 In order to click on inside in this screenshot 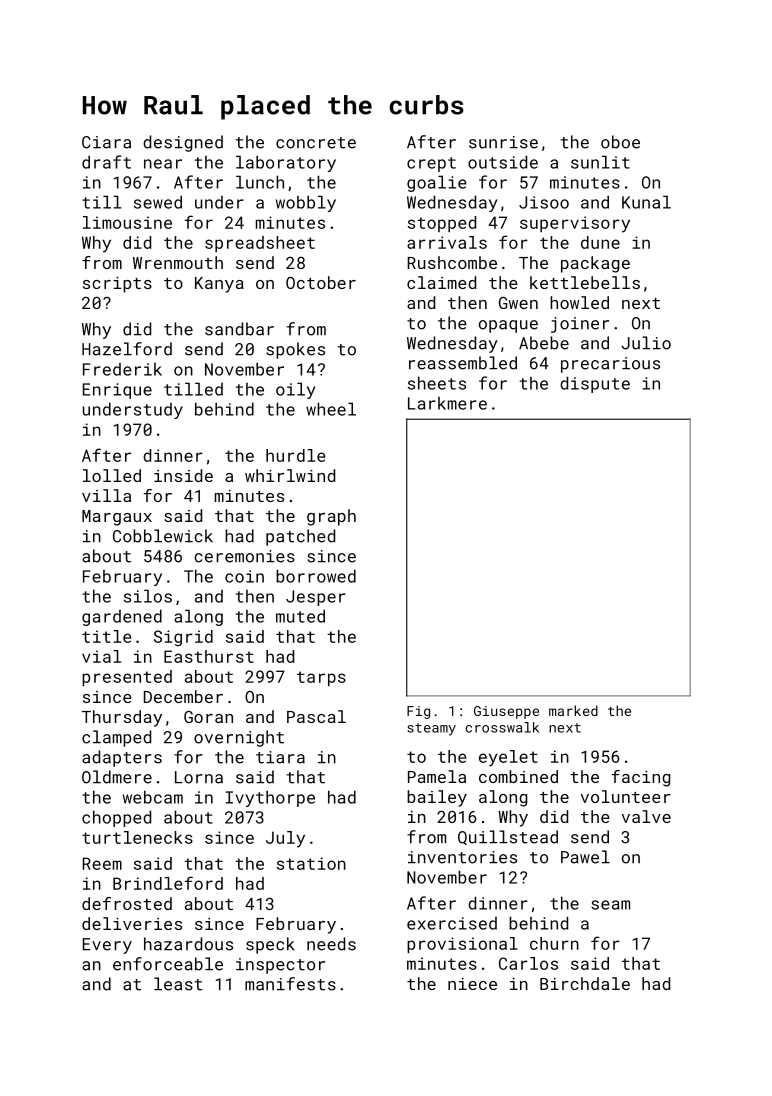, I will do `click(183, 475)`.
